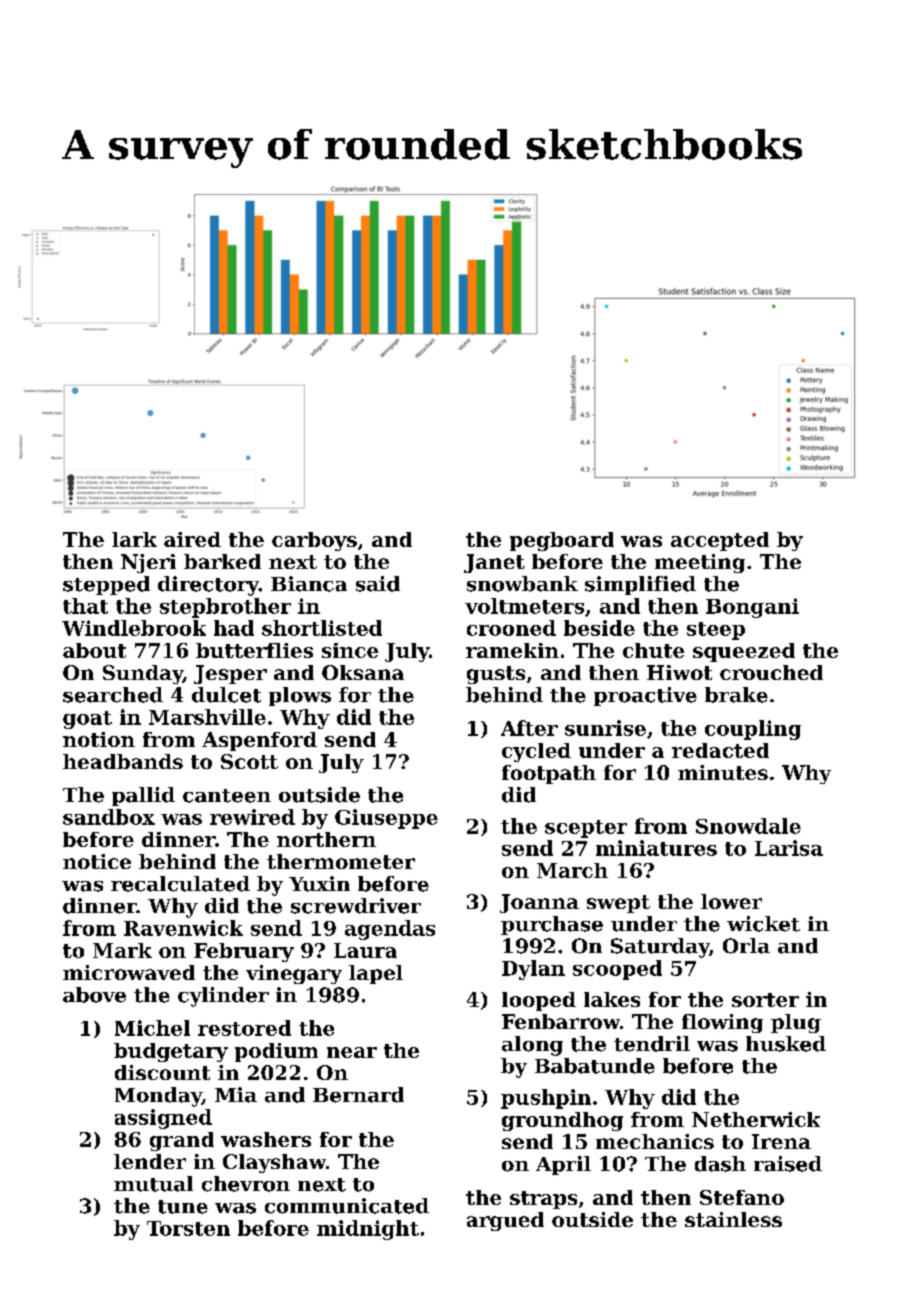 The image size is (908, 1316). What do you see at coordinates (532, 1046) in the screenshot?
I see `along` at bounding box center [532, 1046].
